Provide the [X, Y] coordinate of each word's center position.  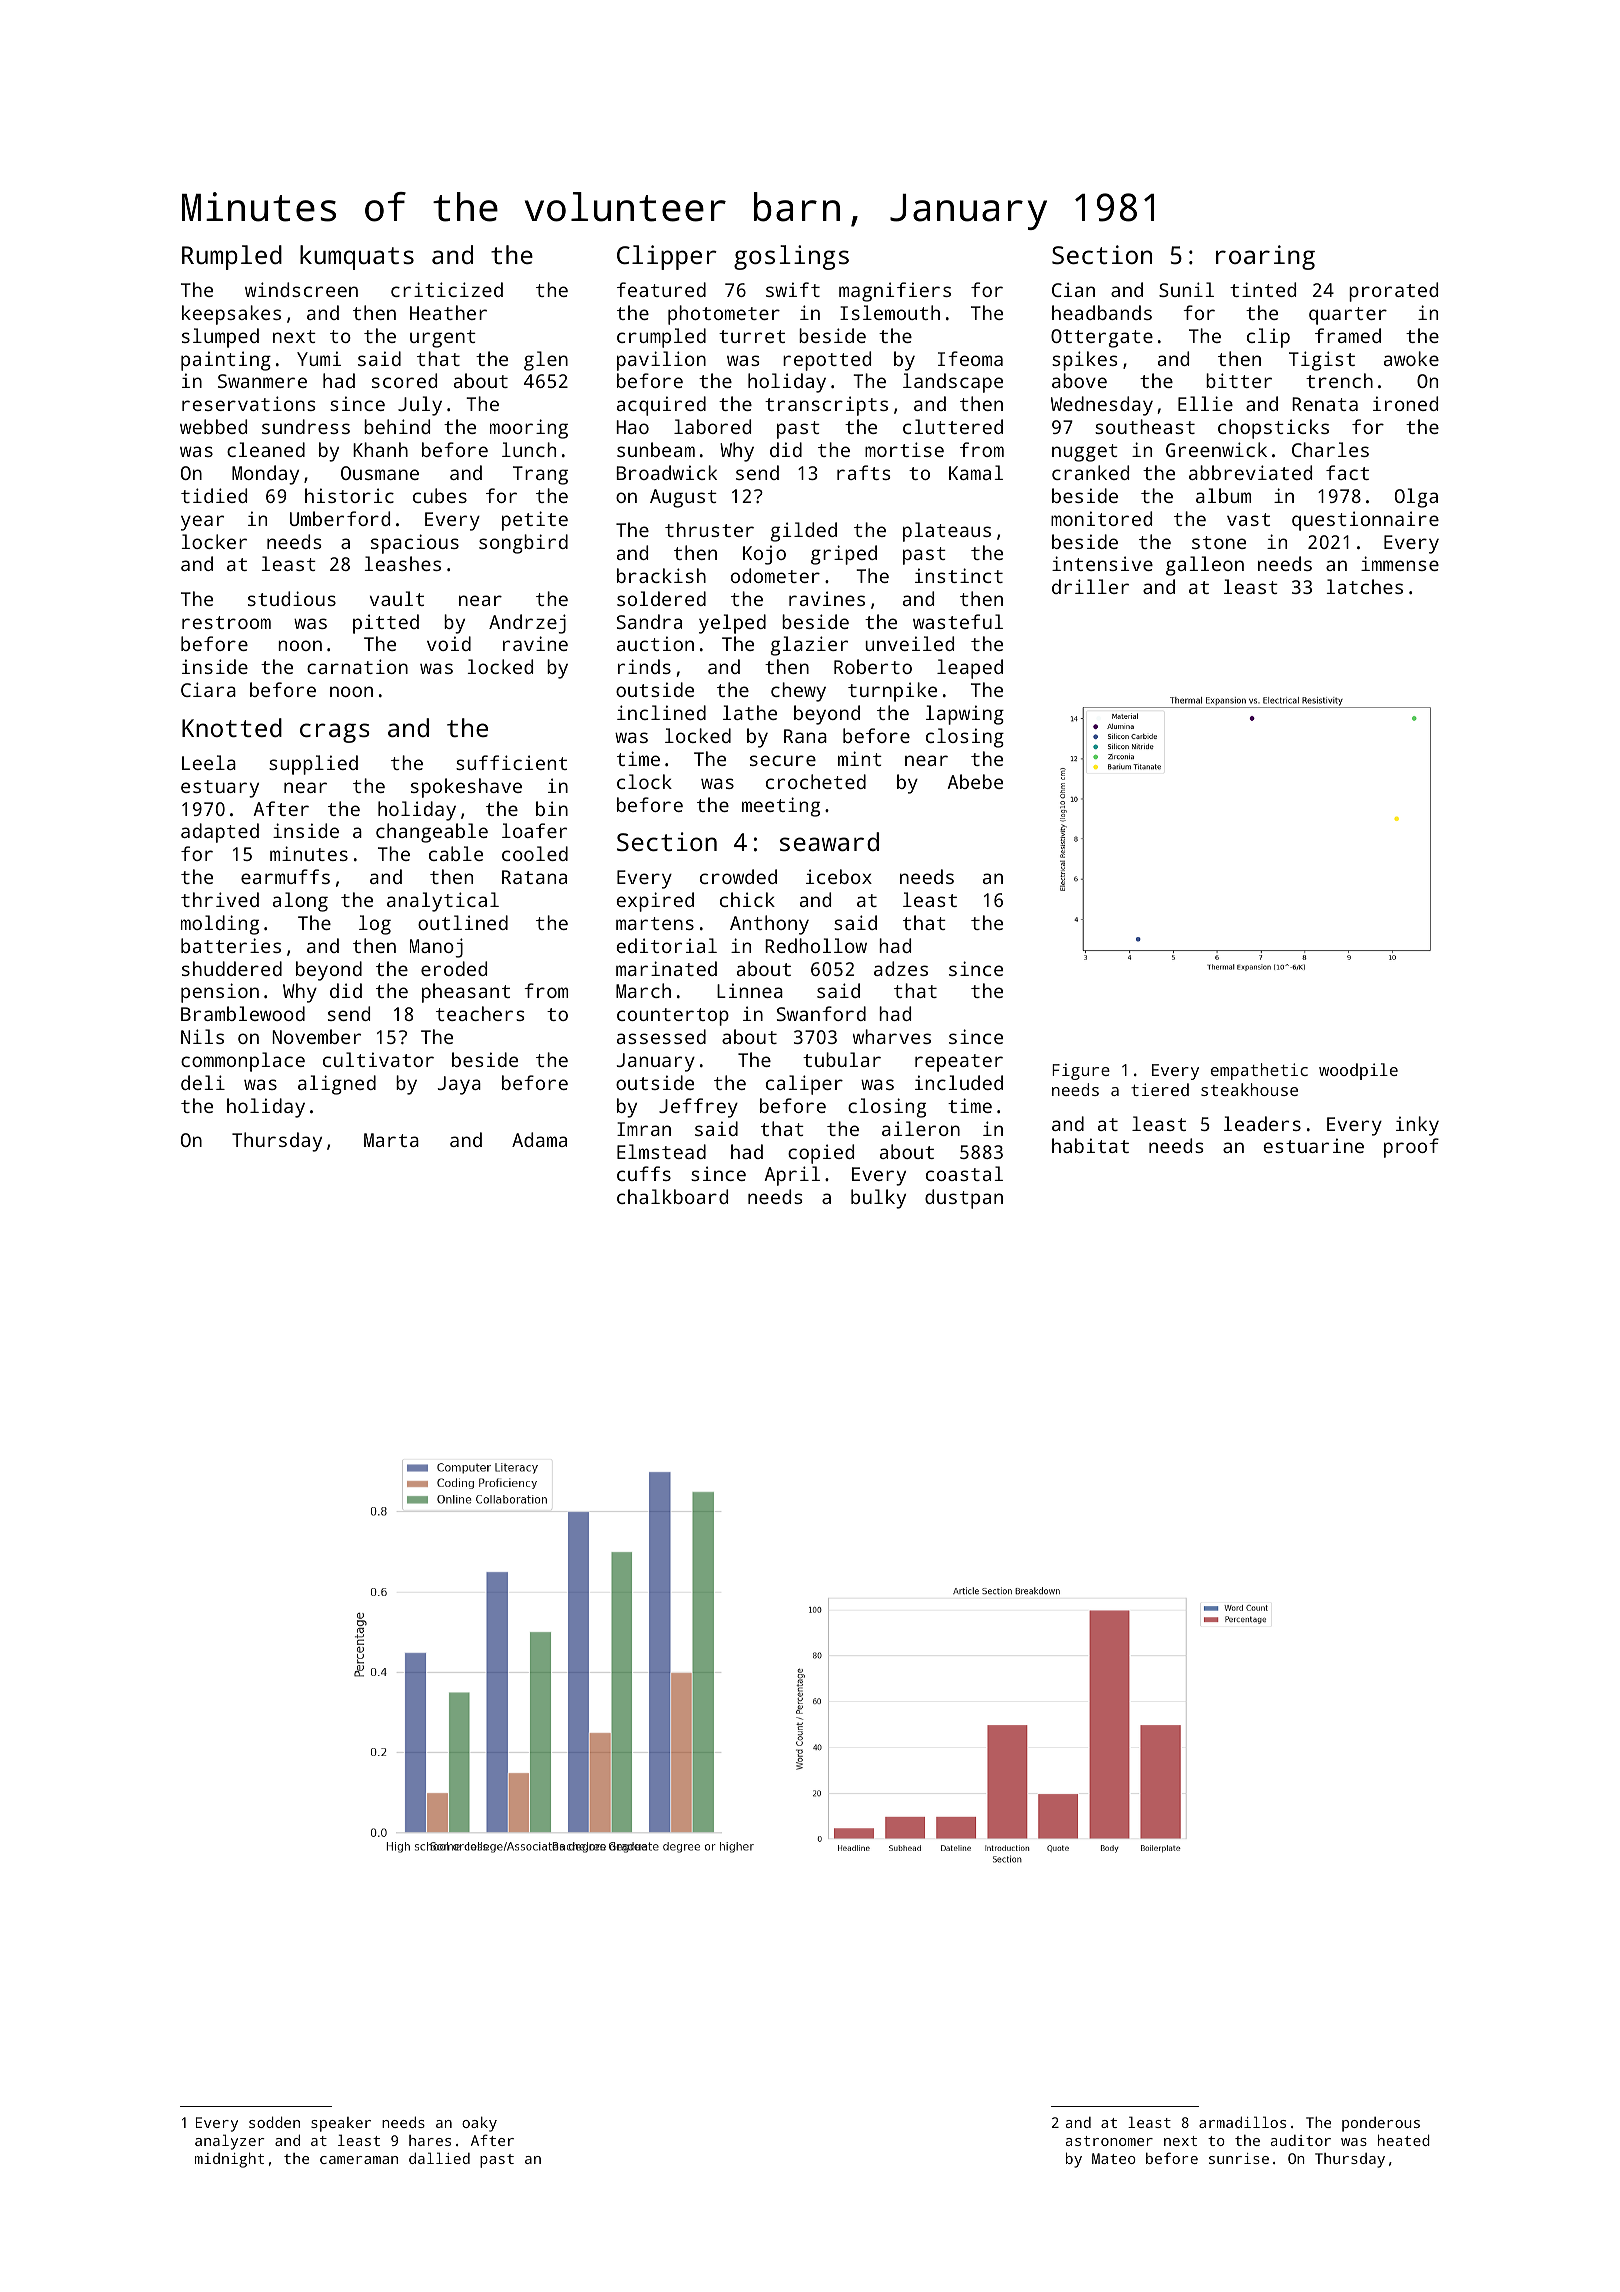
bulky [878, 1199]
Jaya [459, 1085]
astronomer [1109, 2141]
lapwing [965, 715]
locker [214, 541]
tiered [1160, 1089]
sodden [274, 2122]
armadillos [1242, 2122]
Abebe [975, 781]
